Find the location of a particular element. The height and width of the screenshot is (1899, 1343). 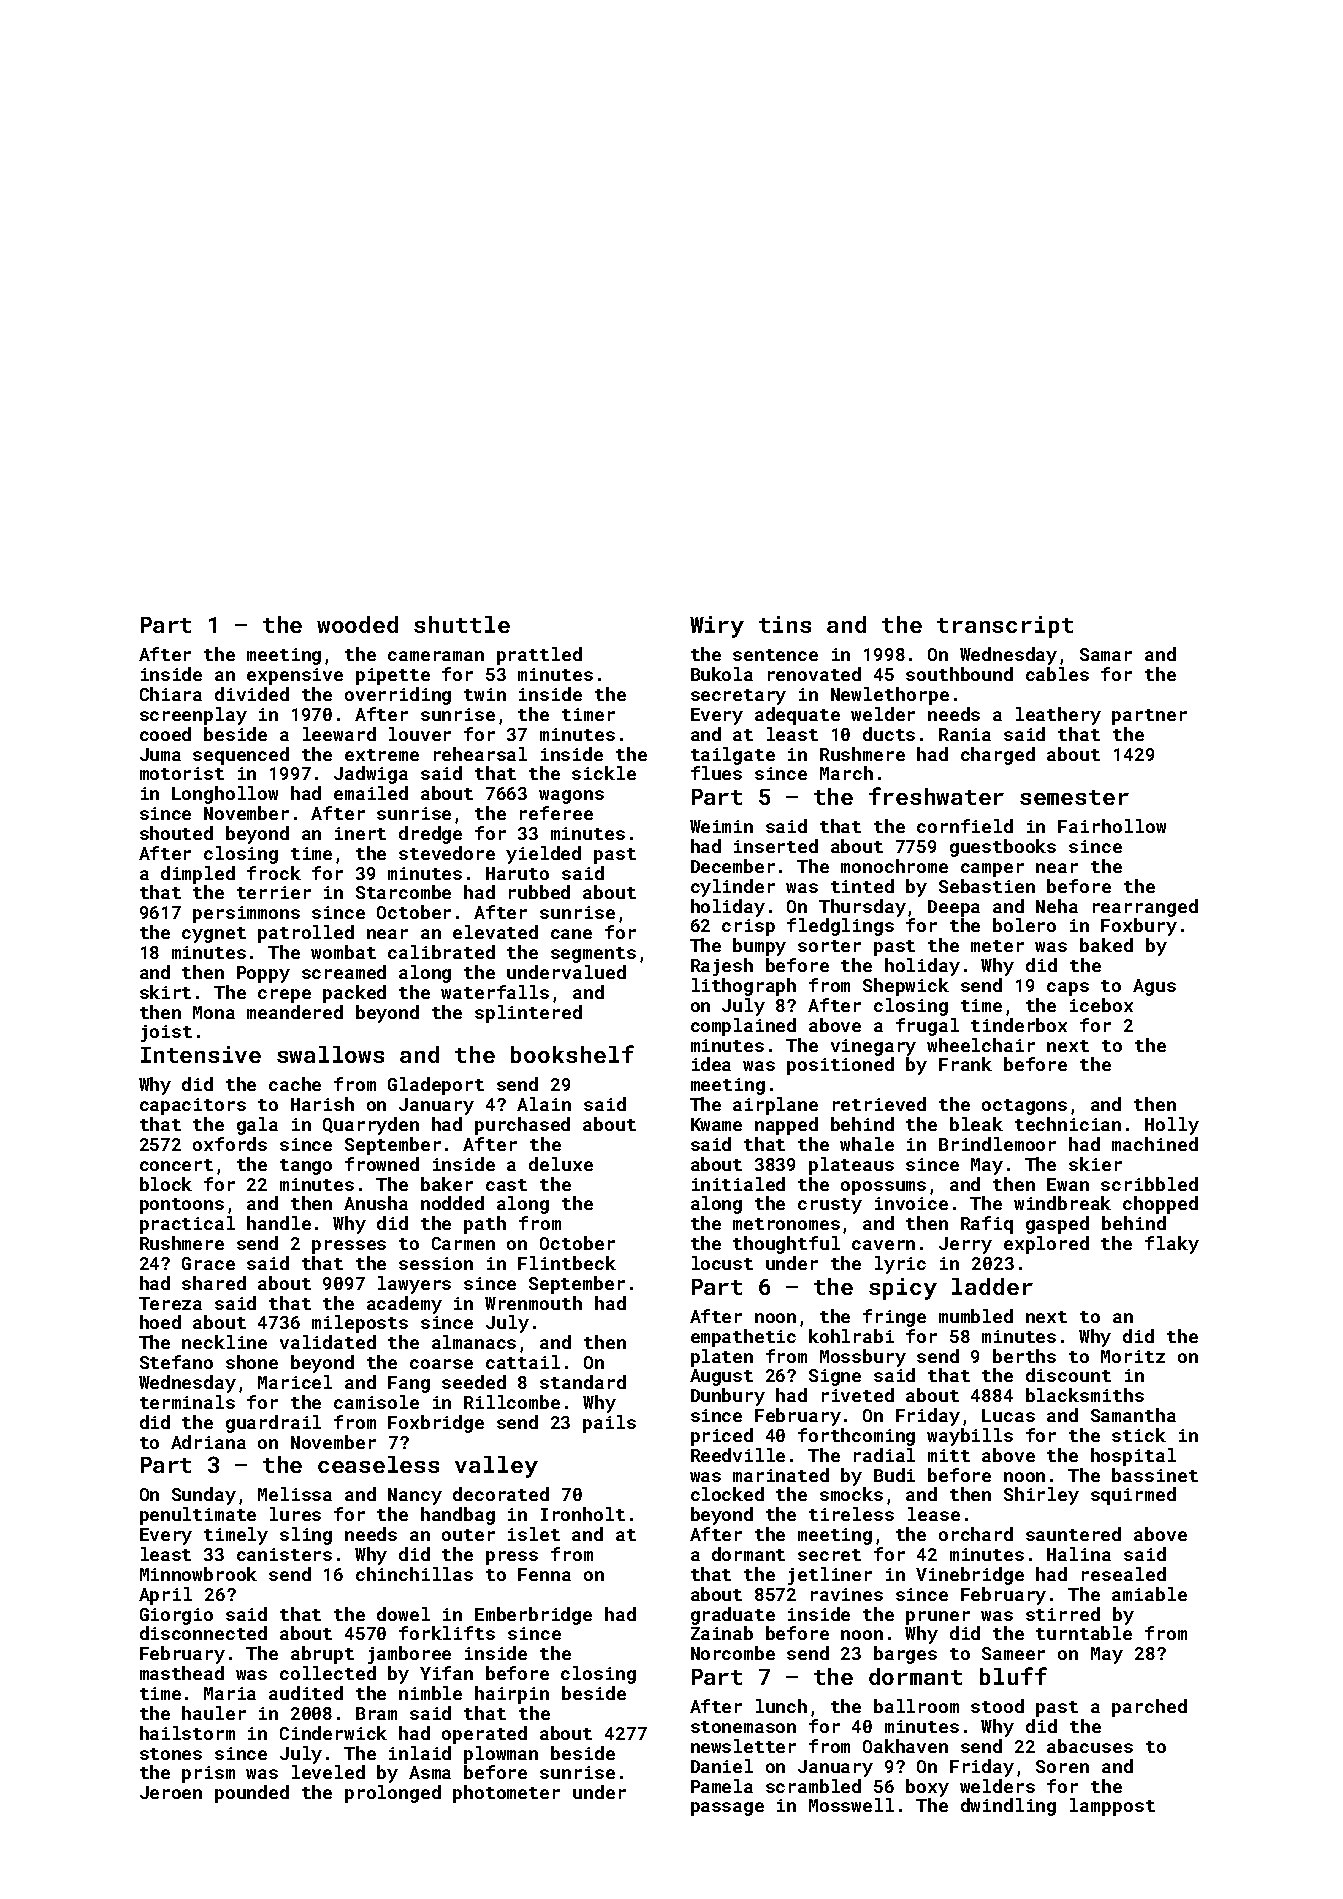

swallows is located at coordinates (330, 1054).
